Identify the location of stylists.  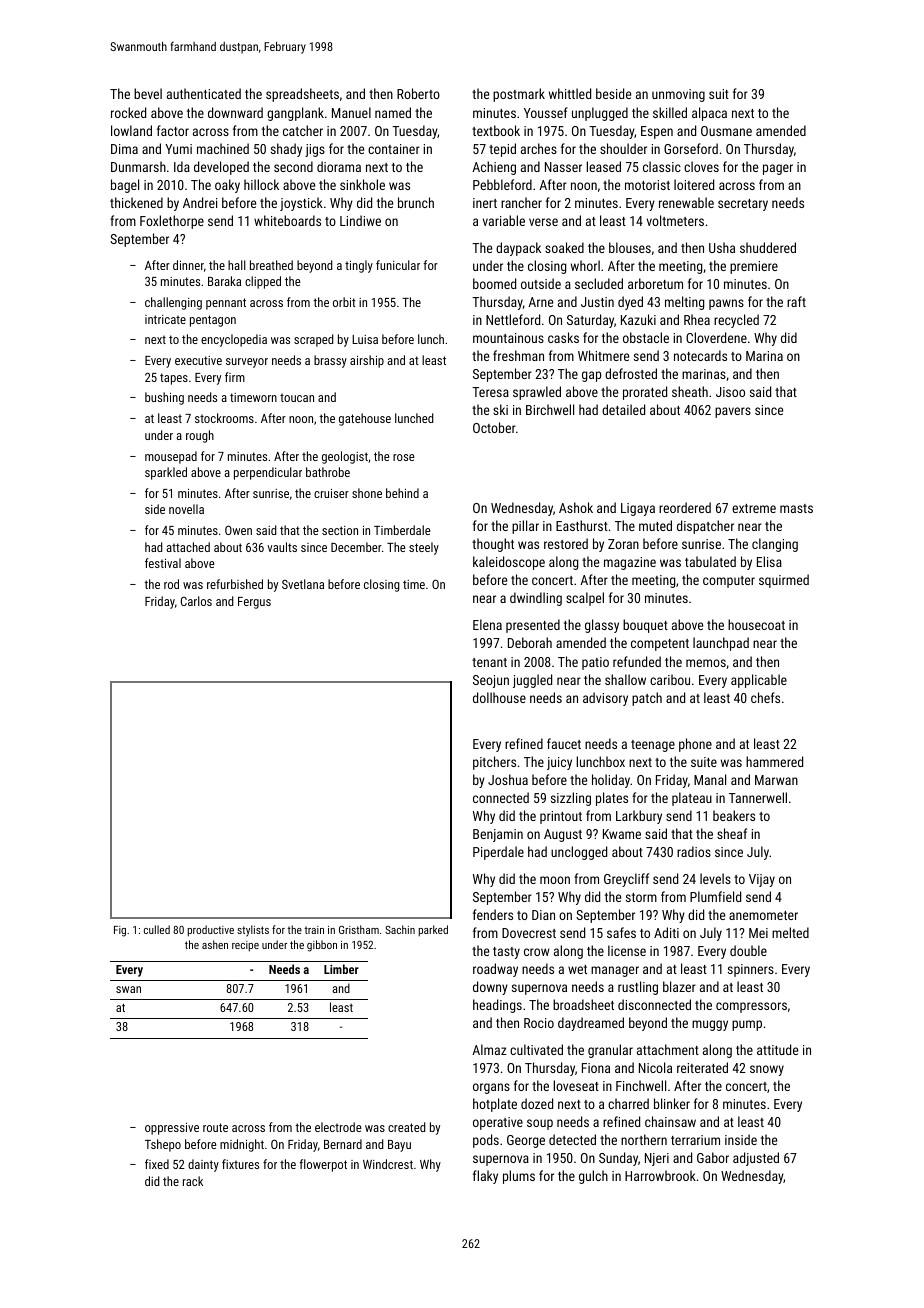
(253, 931).
